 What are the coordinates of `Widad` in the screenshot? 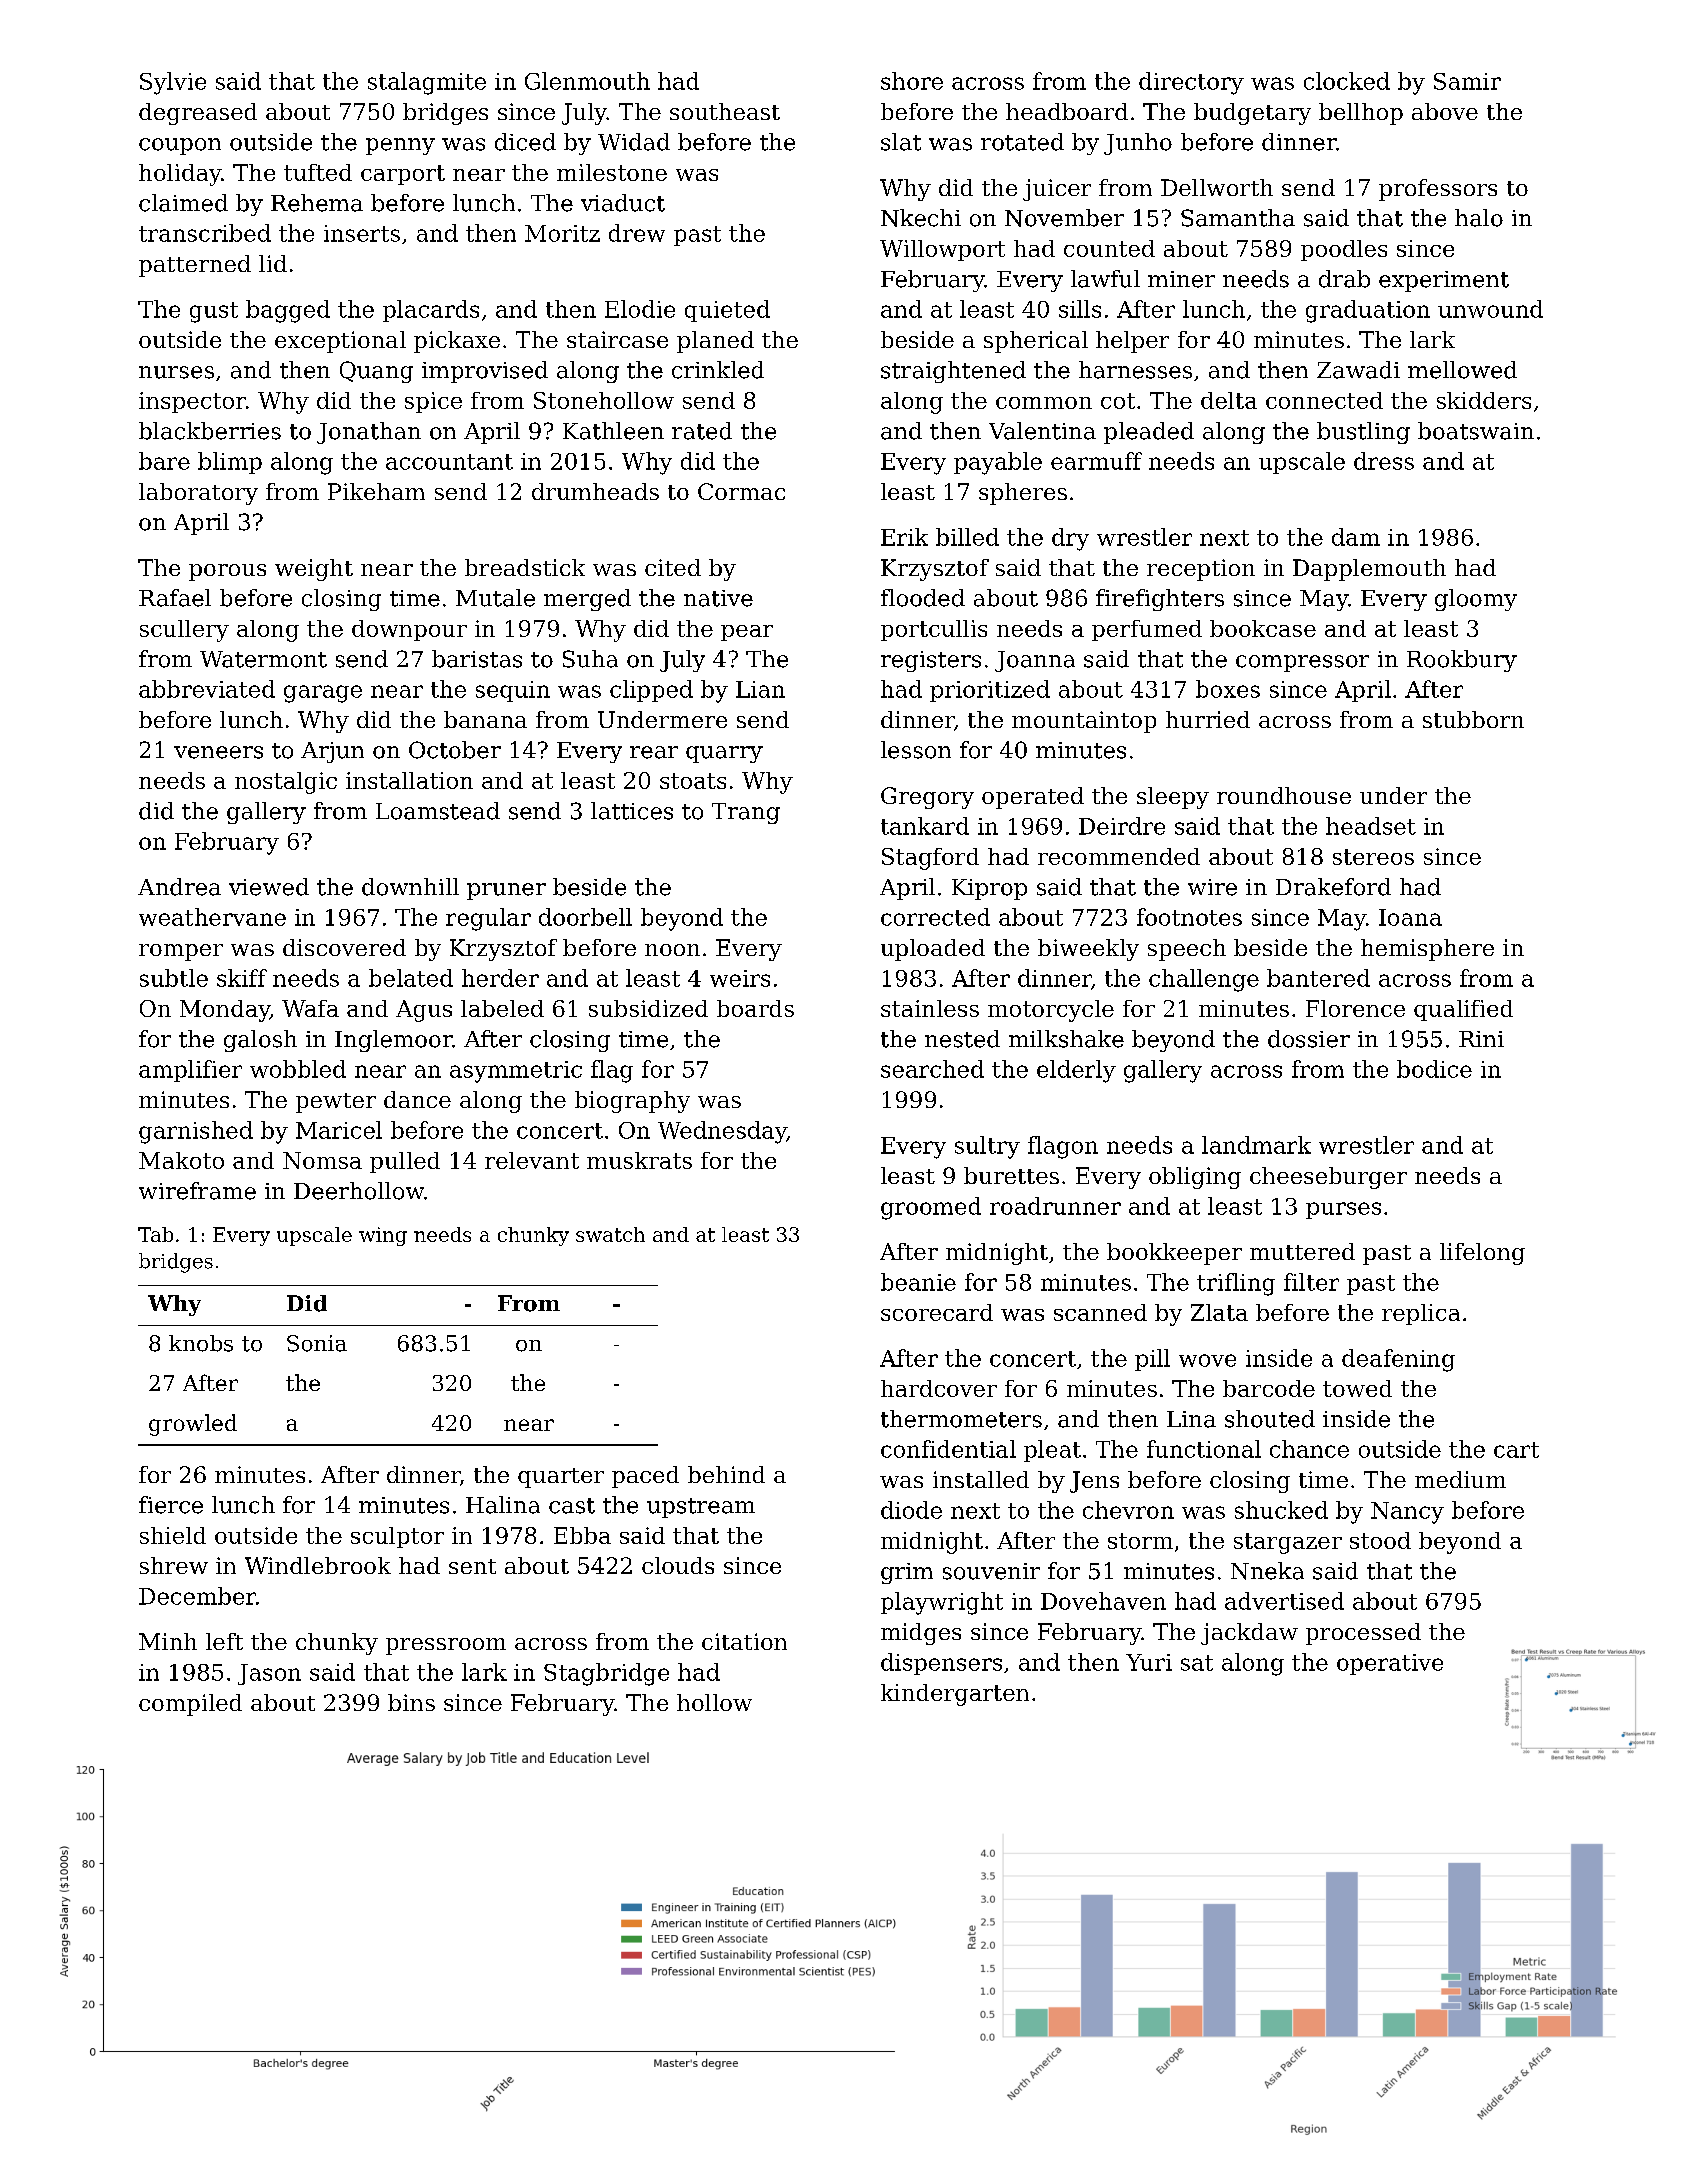 It's located at (634, 142).
